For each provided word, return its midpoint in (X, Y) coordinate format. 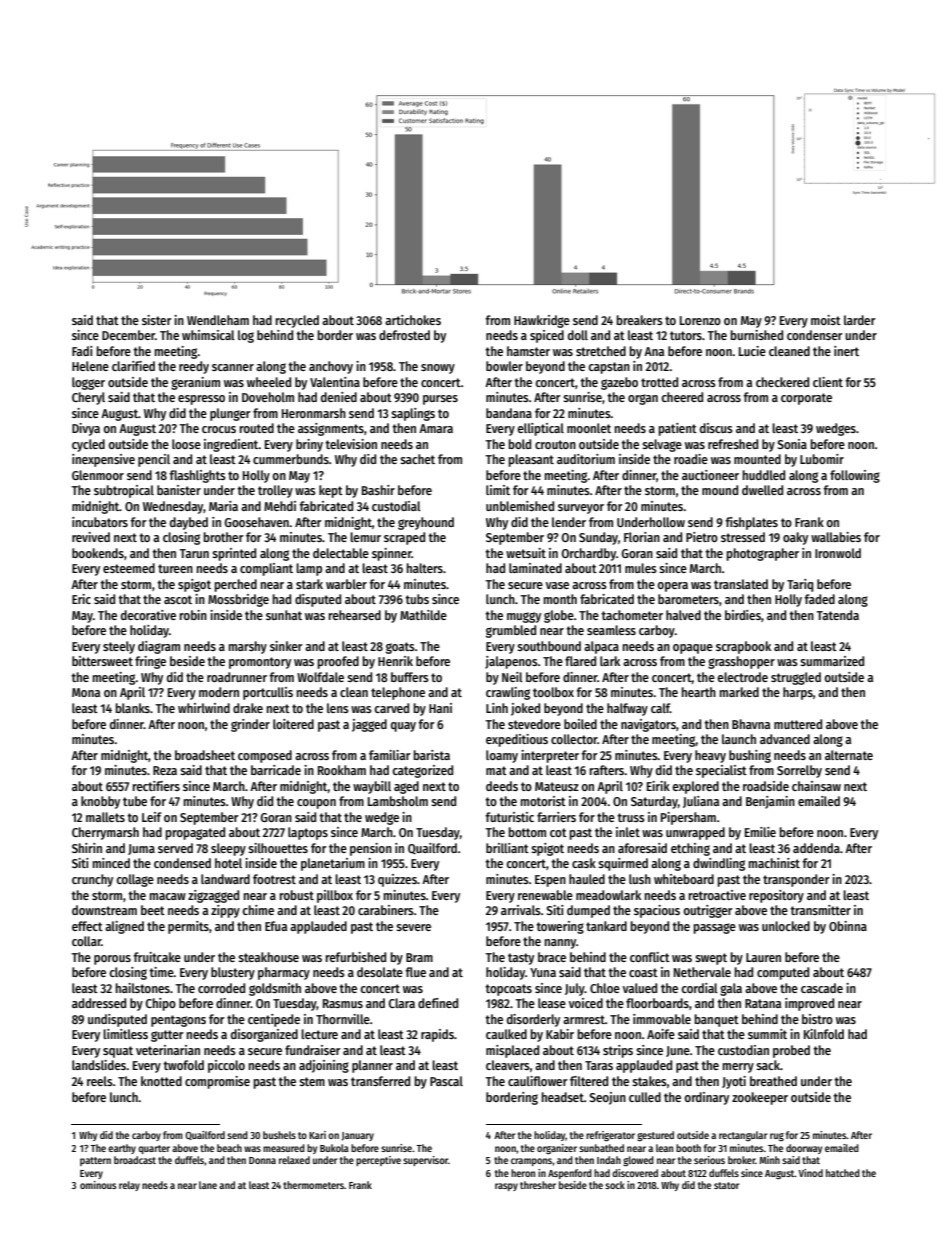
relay (129, 1186)
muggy (524, 617)
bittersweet (102, 661)
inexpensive (103, 460)
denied (339, 397)
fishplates (751, 523)
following (855, 476)
